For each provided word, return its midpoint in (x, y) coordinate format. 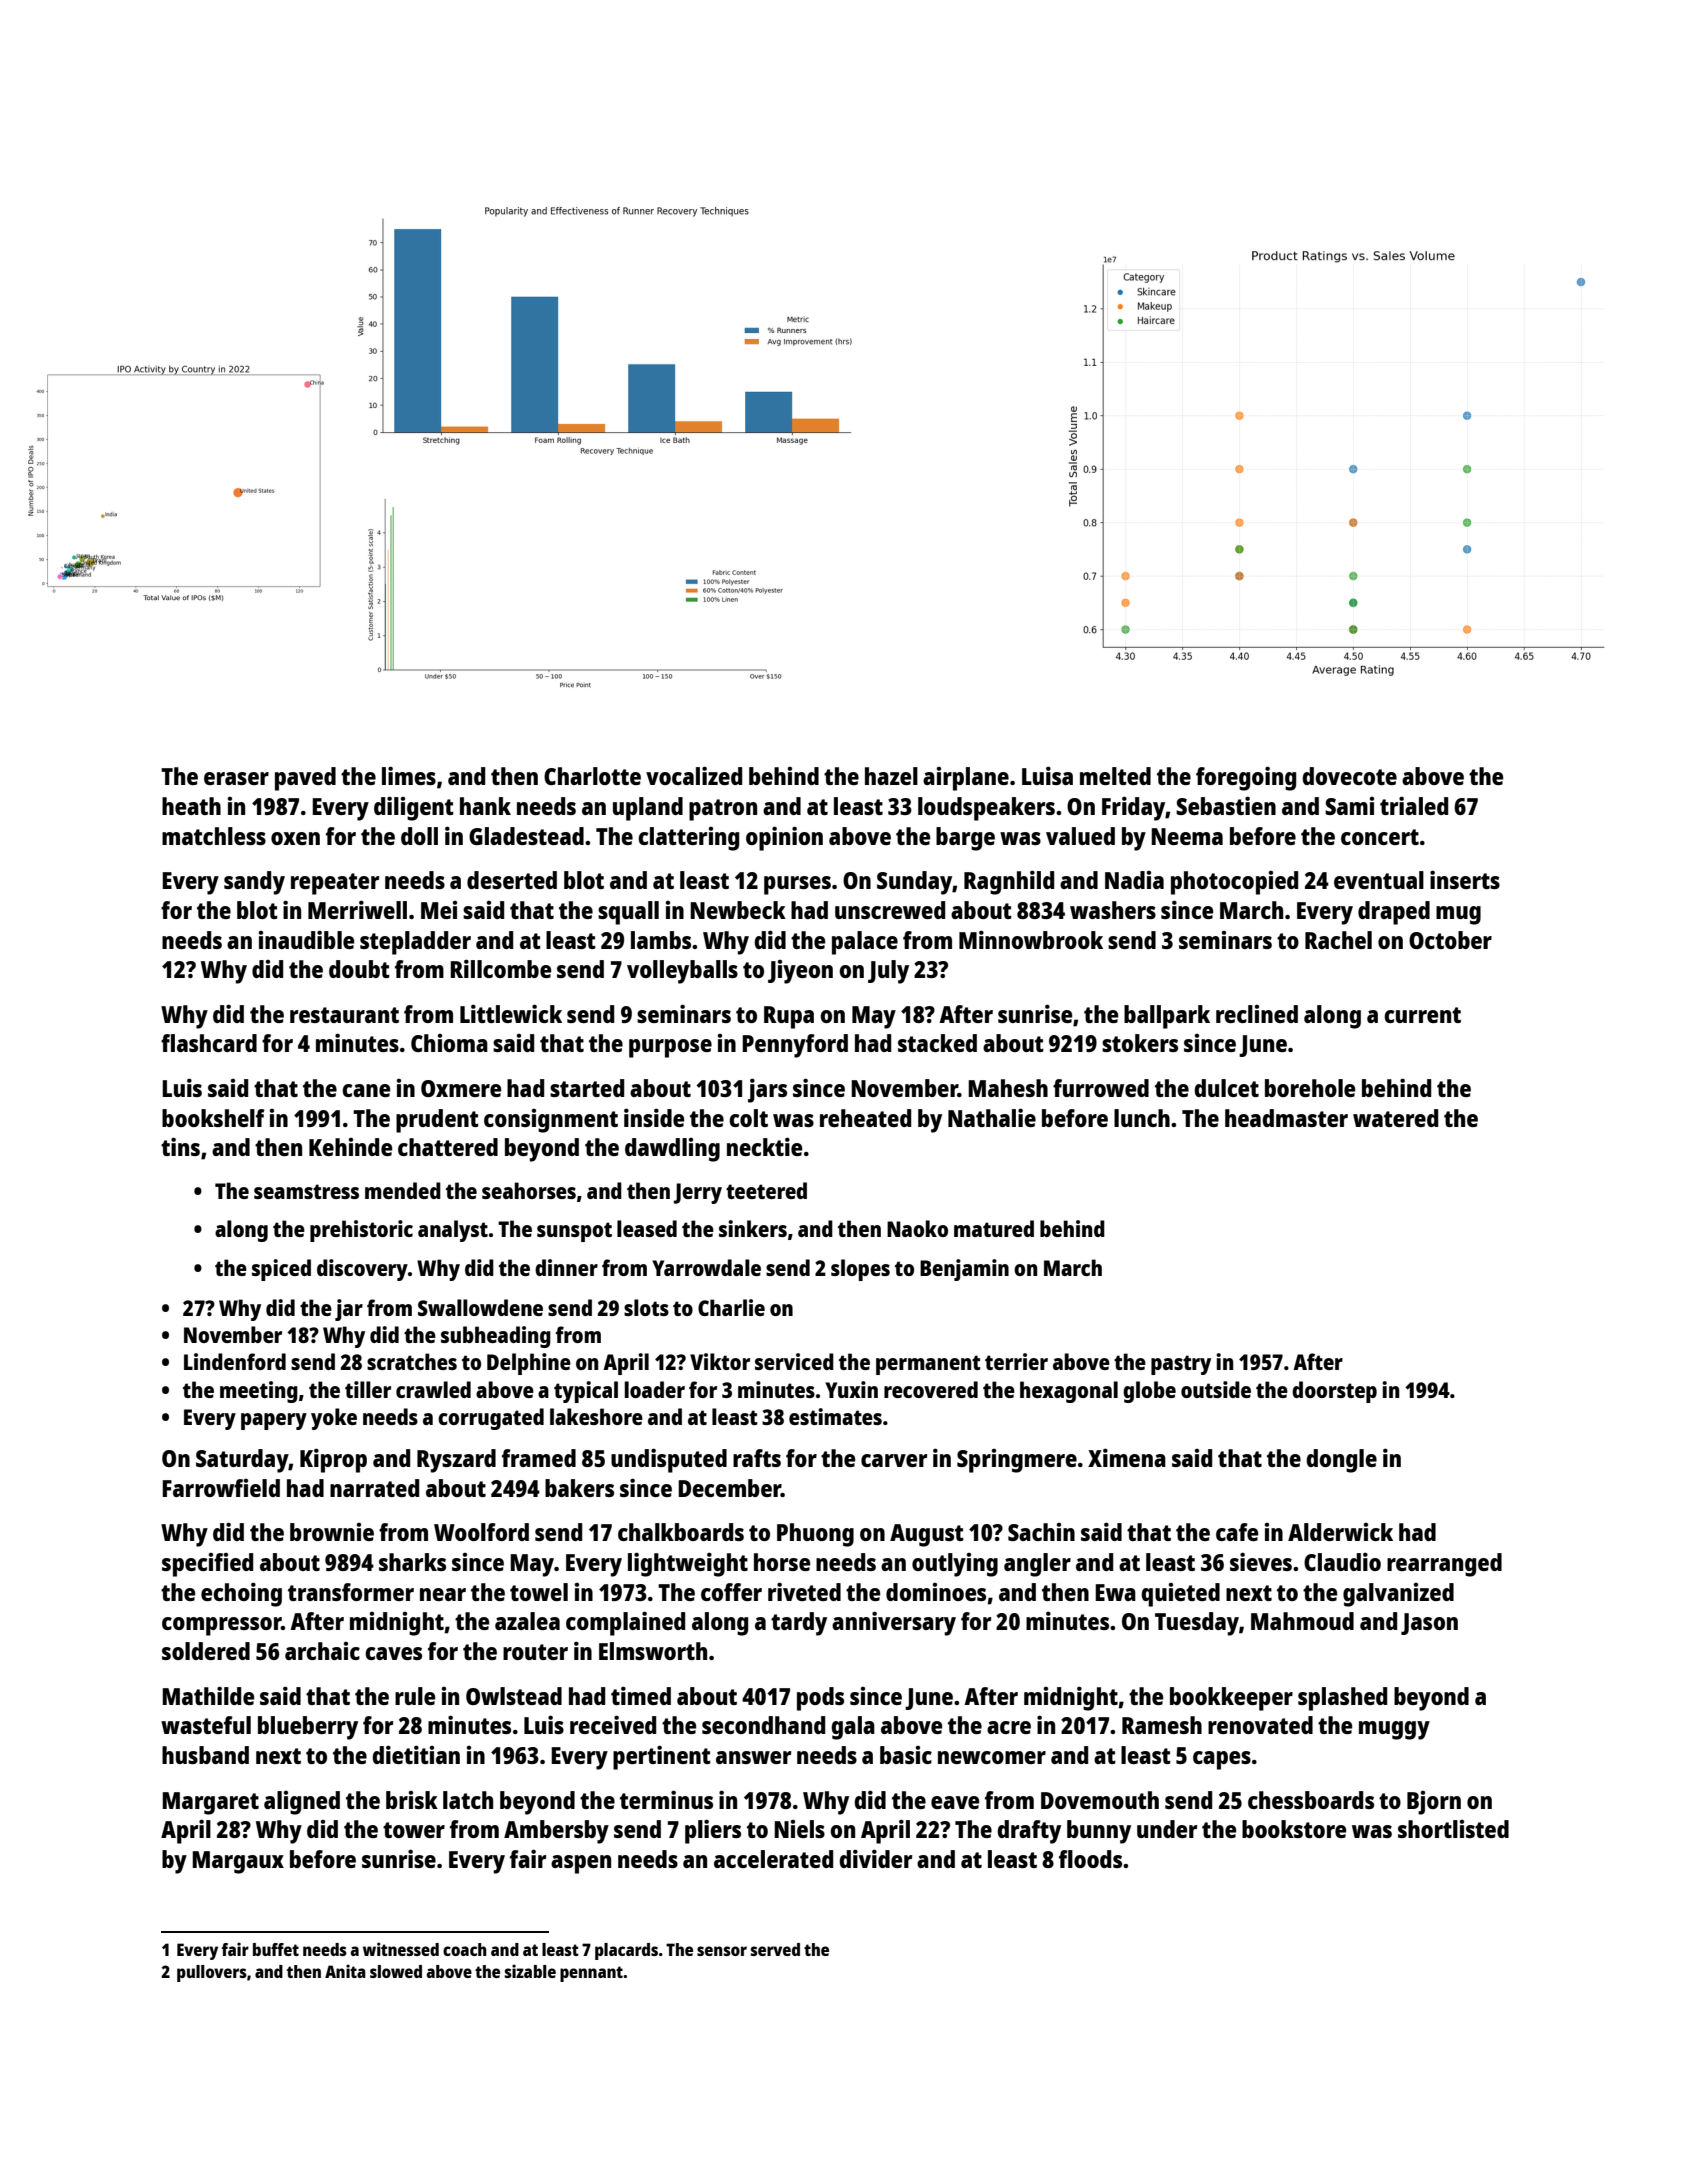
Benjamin (964, 1270)
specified (207, 1565)
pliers (713, 1831)
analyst (453, 1231)
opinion (784, 838)
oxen (295, 838)
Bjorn (1434, 1803)
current (1422, 1015)
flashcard (209, 1043)
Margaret (210, 1803)
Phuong (815, 1535)
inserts (1465, 879)
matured (994, 1228)
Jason (1429, 1624)
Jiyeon (800, 972)
